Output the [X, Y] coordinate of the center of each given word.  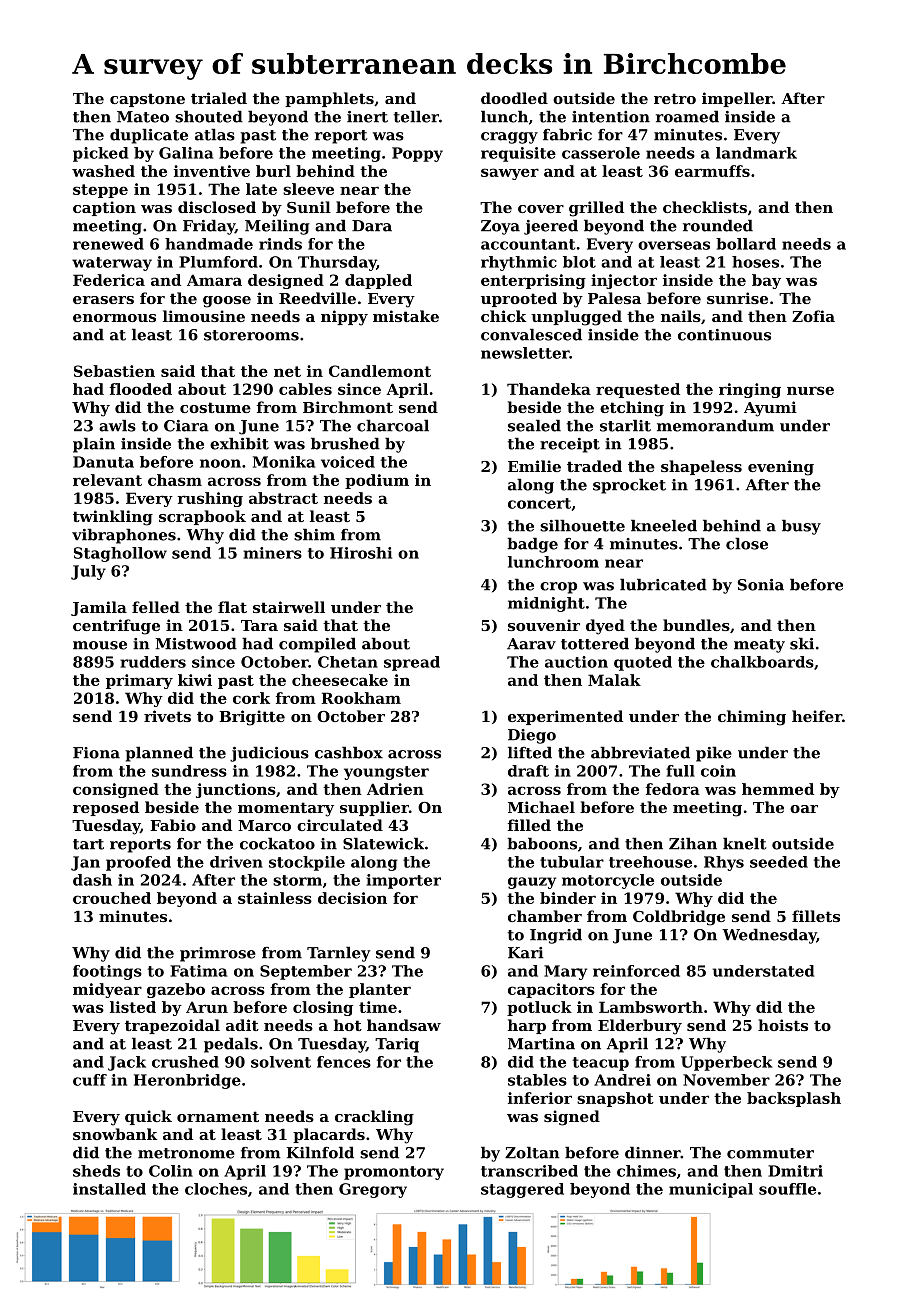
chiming [752, 718]
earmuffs [712, 171]
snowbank [115, 1134]
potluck [539, 1008]
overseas [674, 245]
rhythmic [519, 263]
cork [251, 698]
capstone [147, 100]
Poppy [417, 154]
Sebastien [114, 371]
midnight [546, 604]
